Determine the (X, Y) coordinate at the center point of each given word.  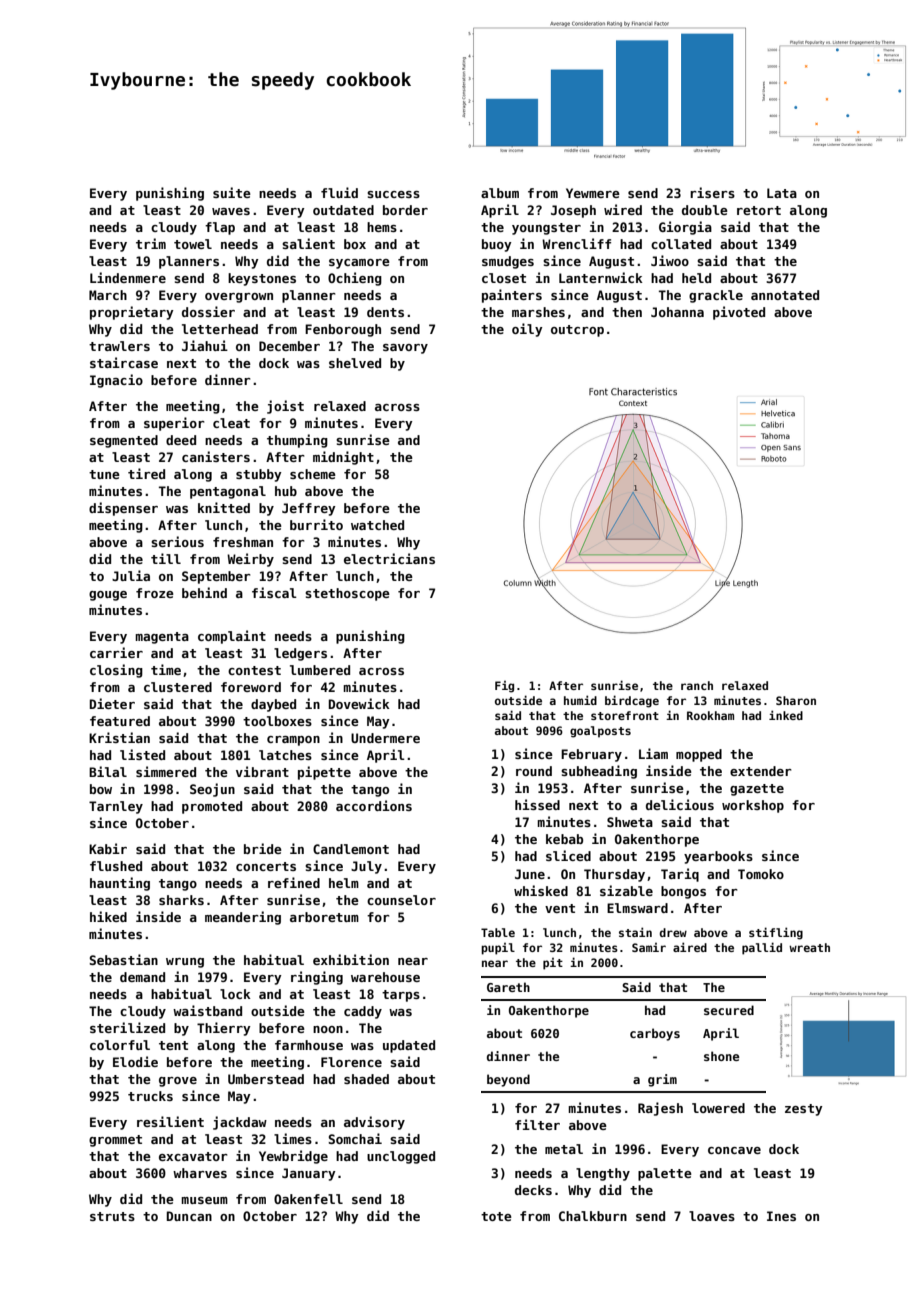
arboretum (324, 917)
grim (662, 1080)
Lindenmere (128, 277)
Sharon (796, 700)
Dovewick (359, 703)
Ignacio (116, 381)
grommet (115, 1141)
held (696, 278)
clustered (178, 687)
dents (385, 312)
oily (527, 330)
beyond (508, 1080)
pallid (762, 948)
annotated (785, 295)
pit (553, 964)
